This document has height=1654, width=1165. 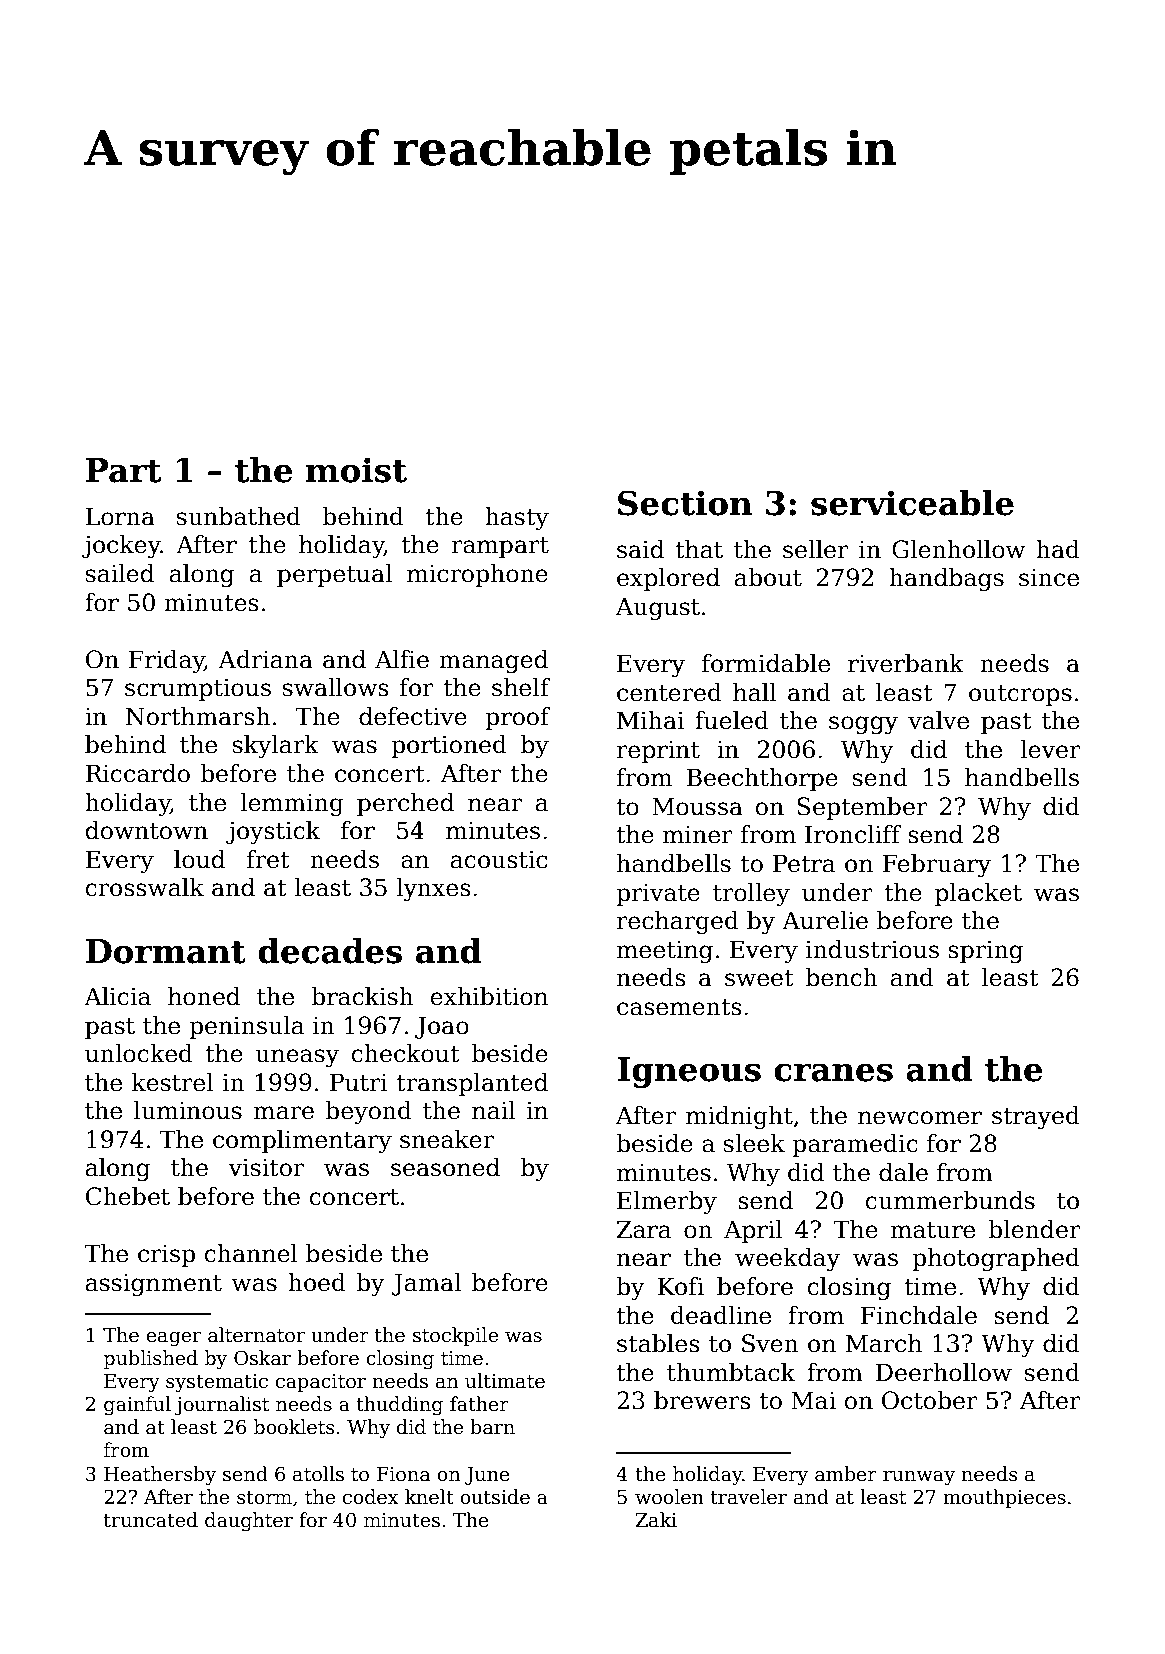 What do you see at coordinates (239, 516) in the document?
I see `sunbathed` at bounding box center [239, 516].
